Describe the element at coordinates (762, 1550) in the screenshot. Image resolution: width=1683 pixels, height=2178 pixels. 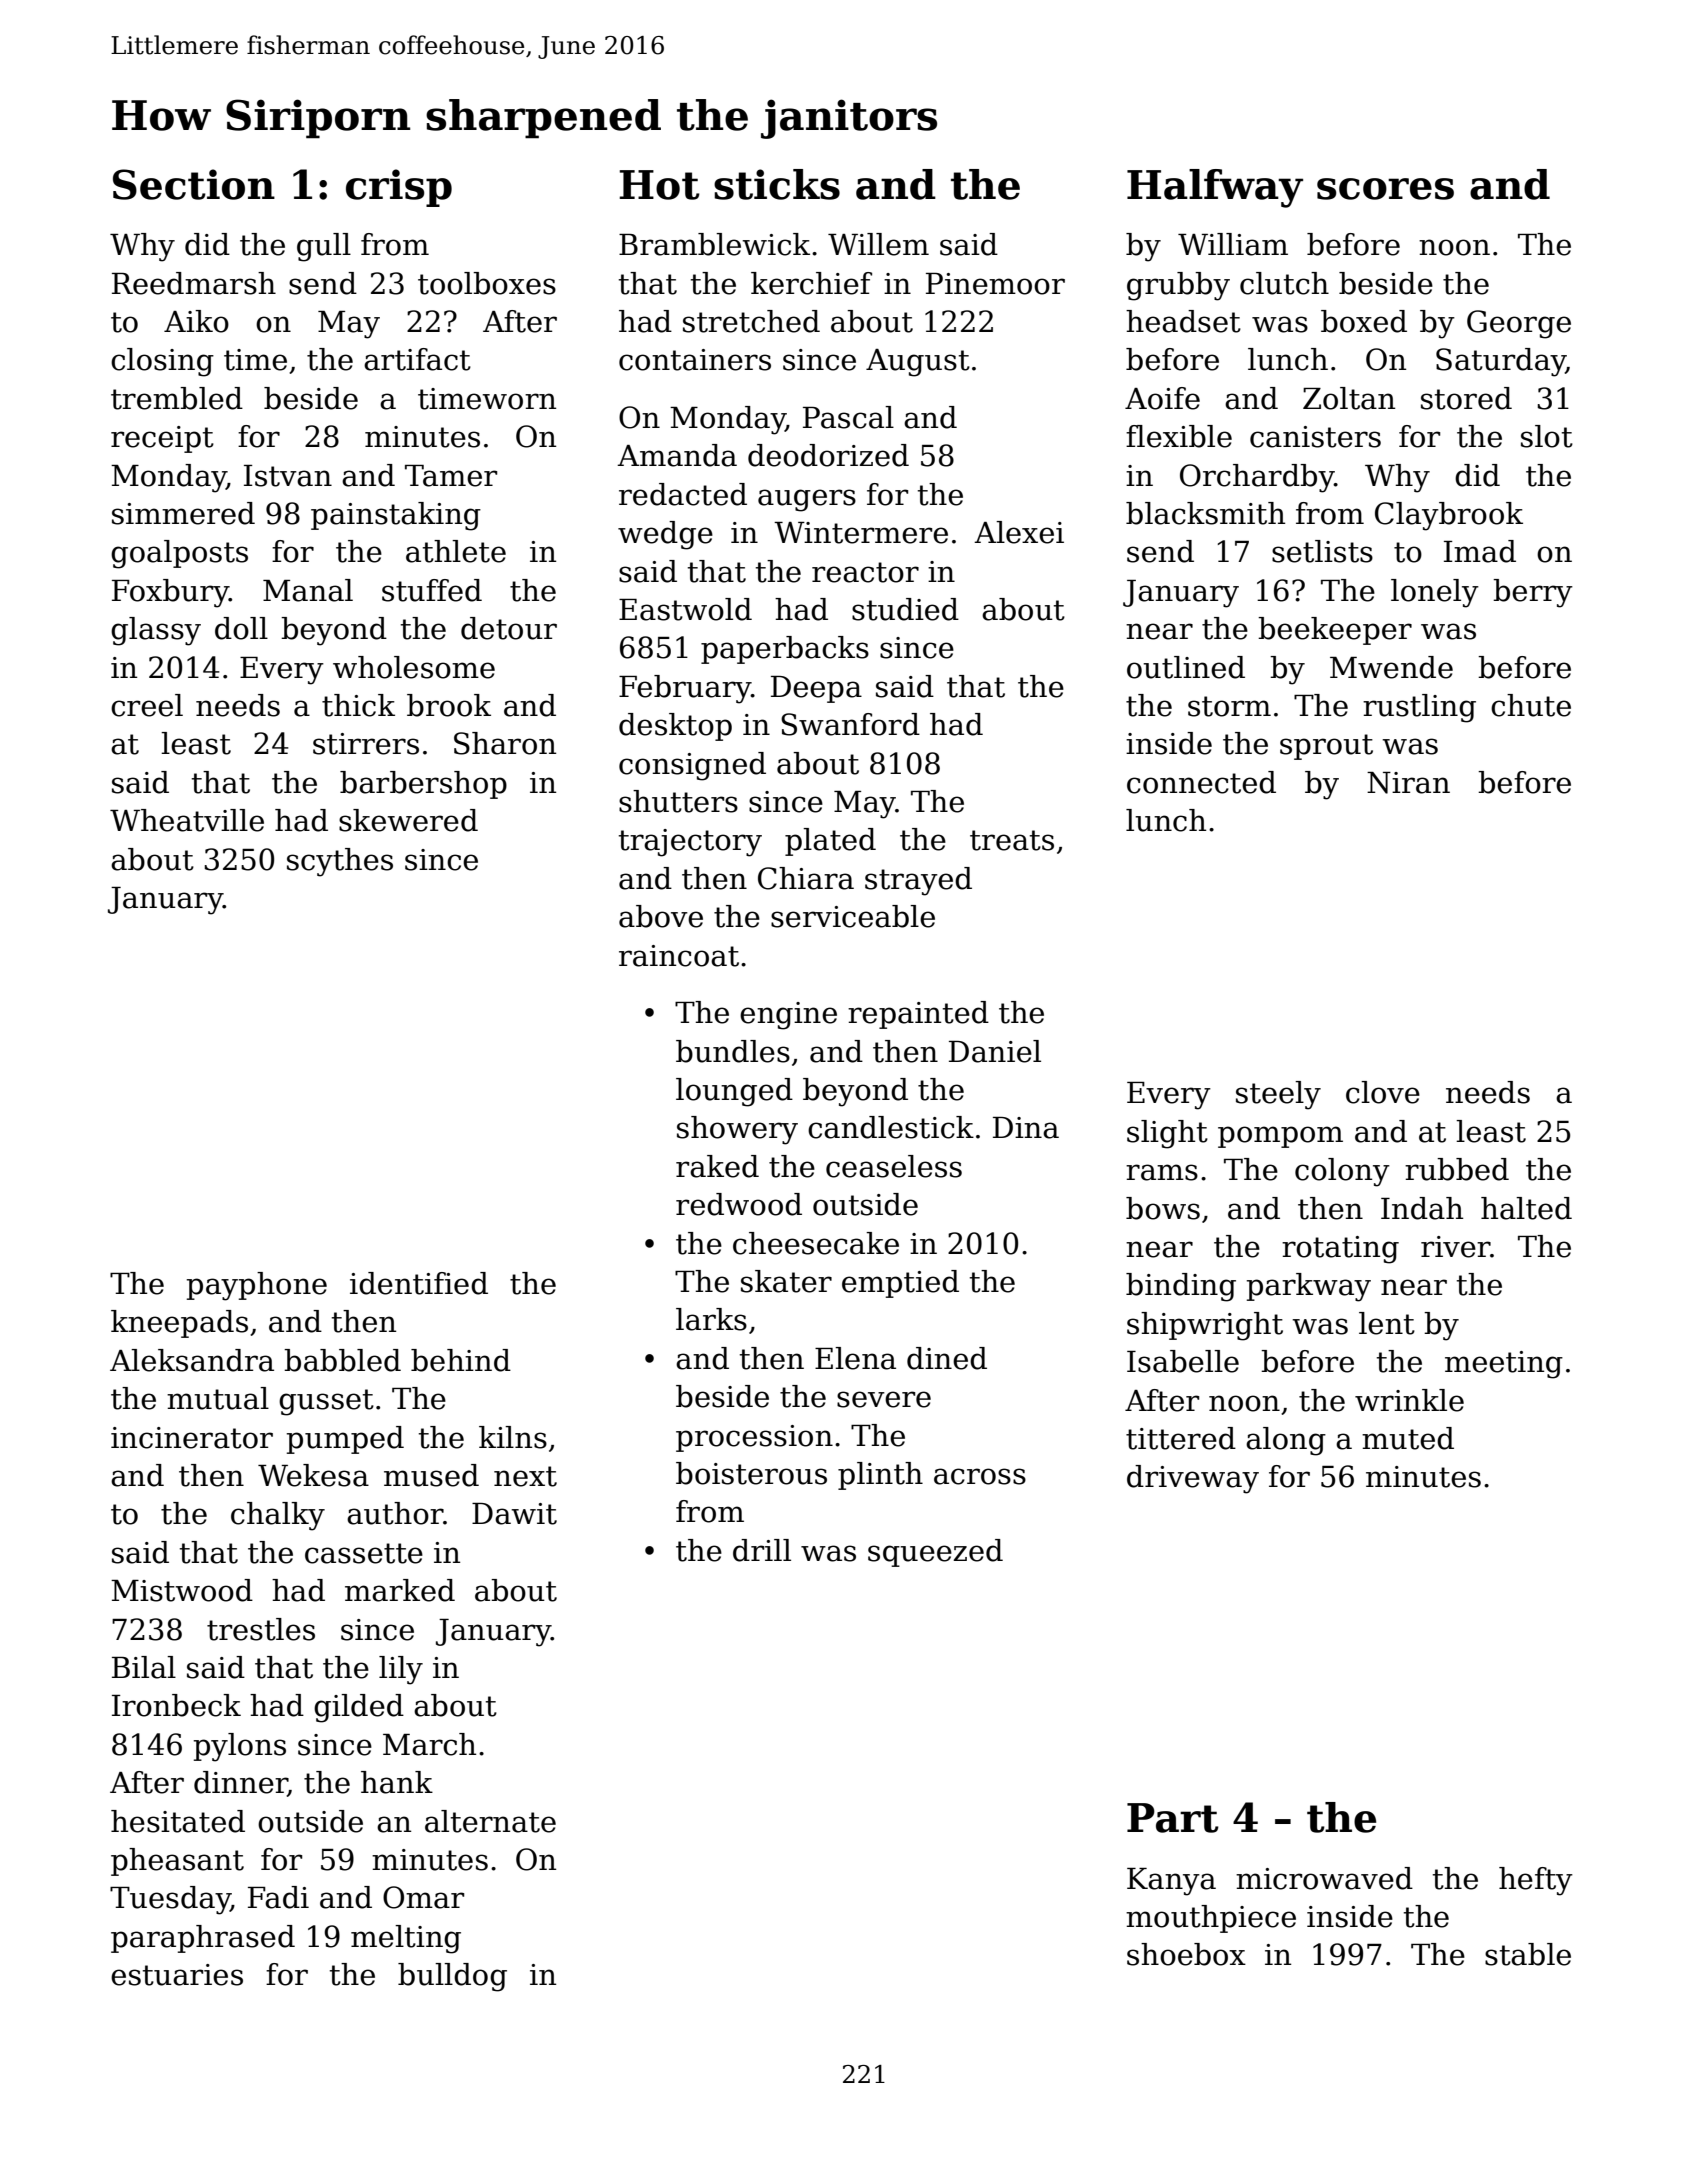
I see `drill` at that location.
